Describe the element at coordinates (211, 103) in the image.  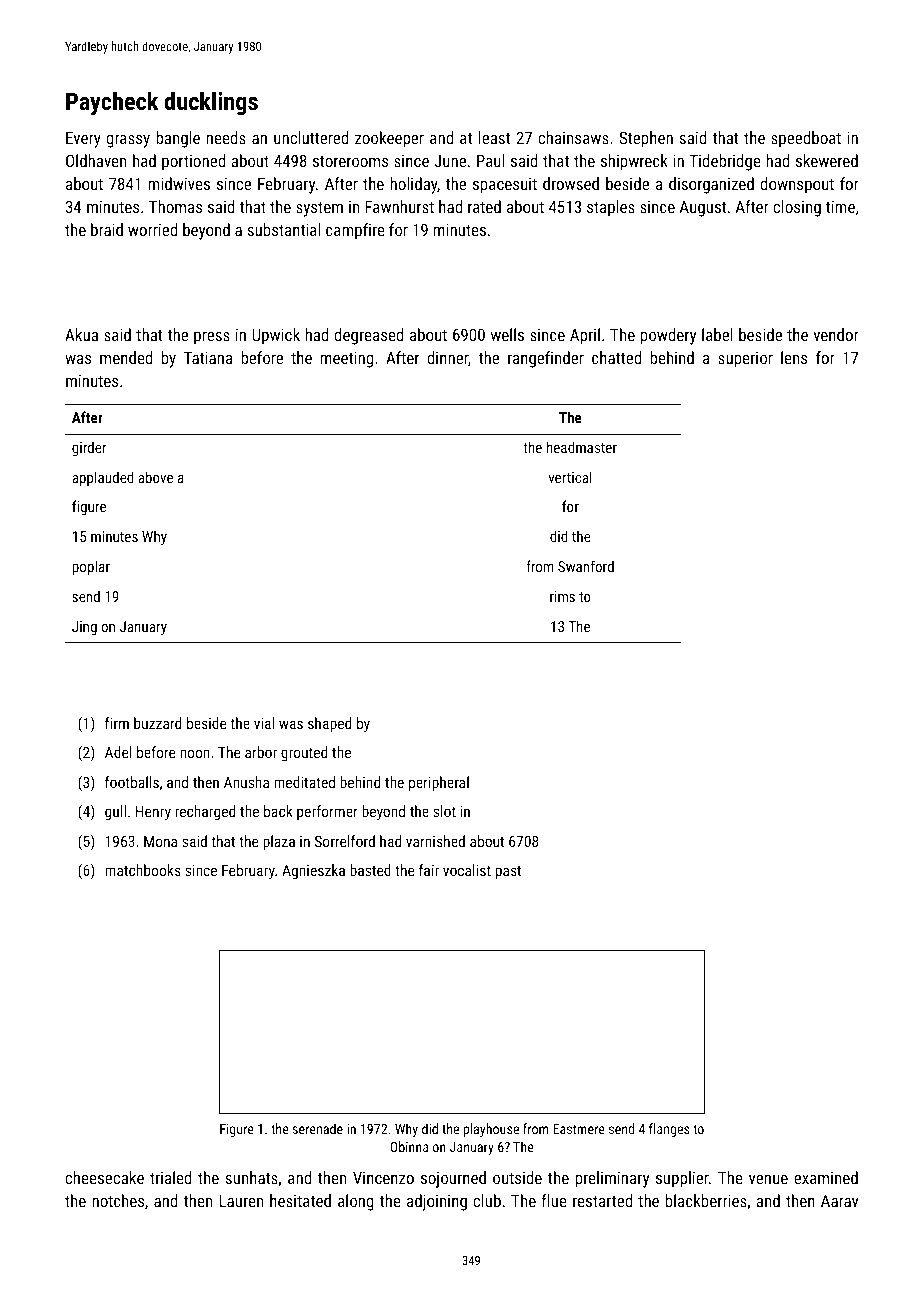
I see `ducklings` at that location.
